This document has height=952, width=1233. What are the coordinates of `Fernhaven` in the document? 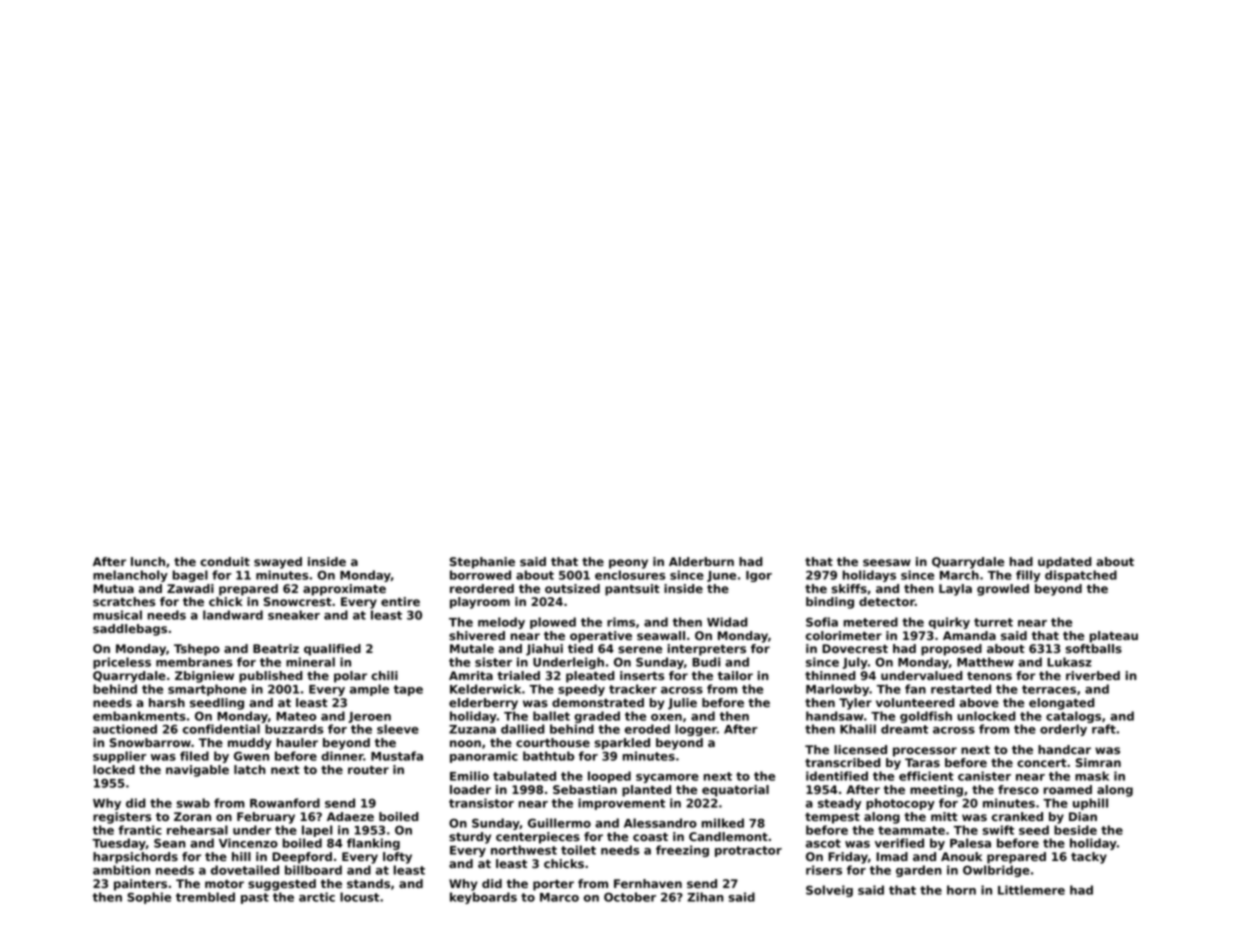 It's located at (648, 883).
